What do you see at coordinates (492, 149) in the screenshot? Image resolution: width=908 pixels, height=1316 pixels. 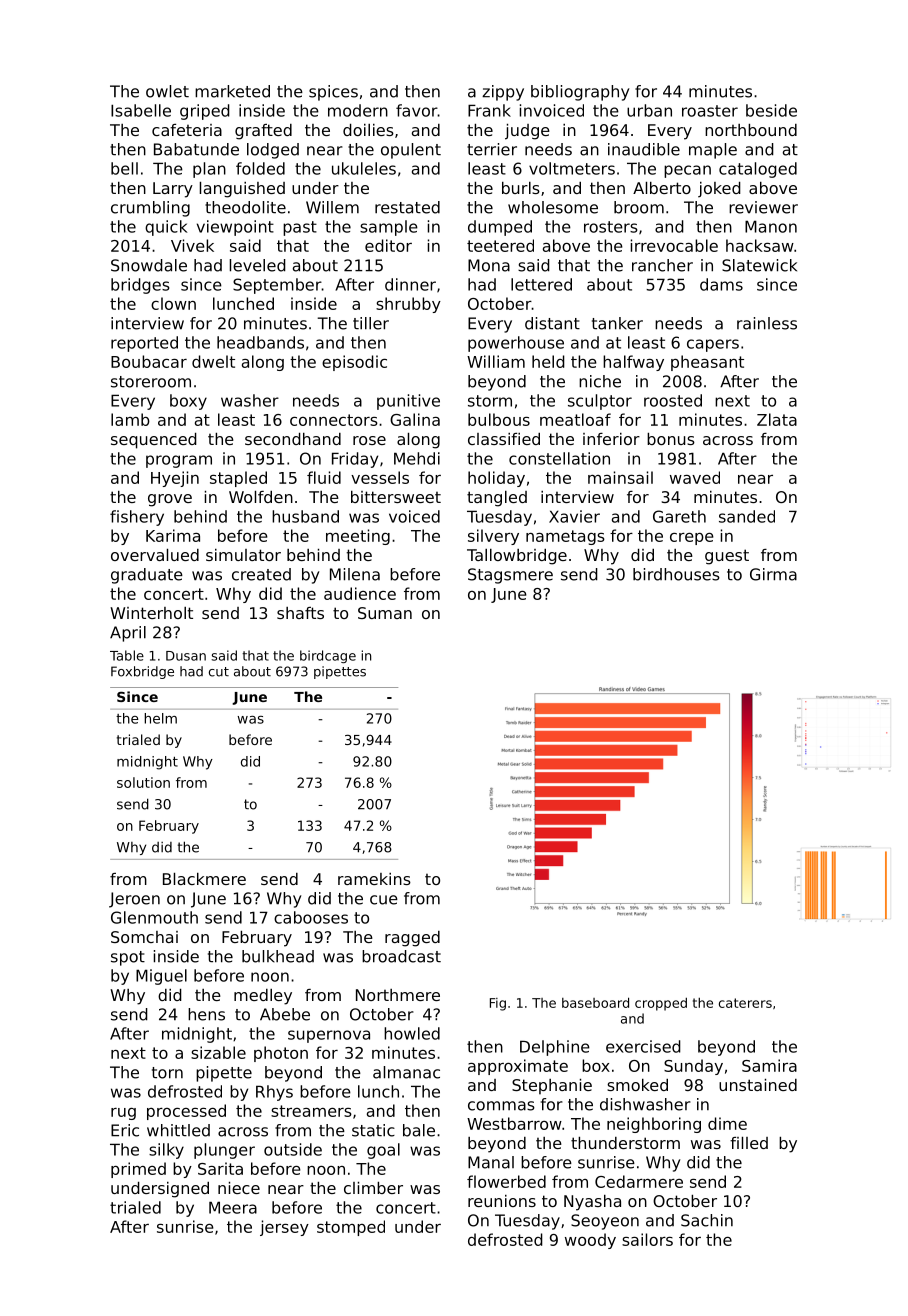 I see `terrier` at bounding box center [492, 149].
